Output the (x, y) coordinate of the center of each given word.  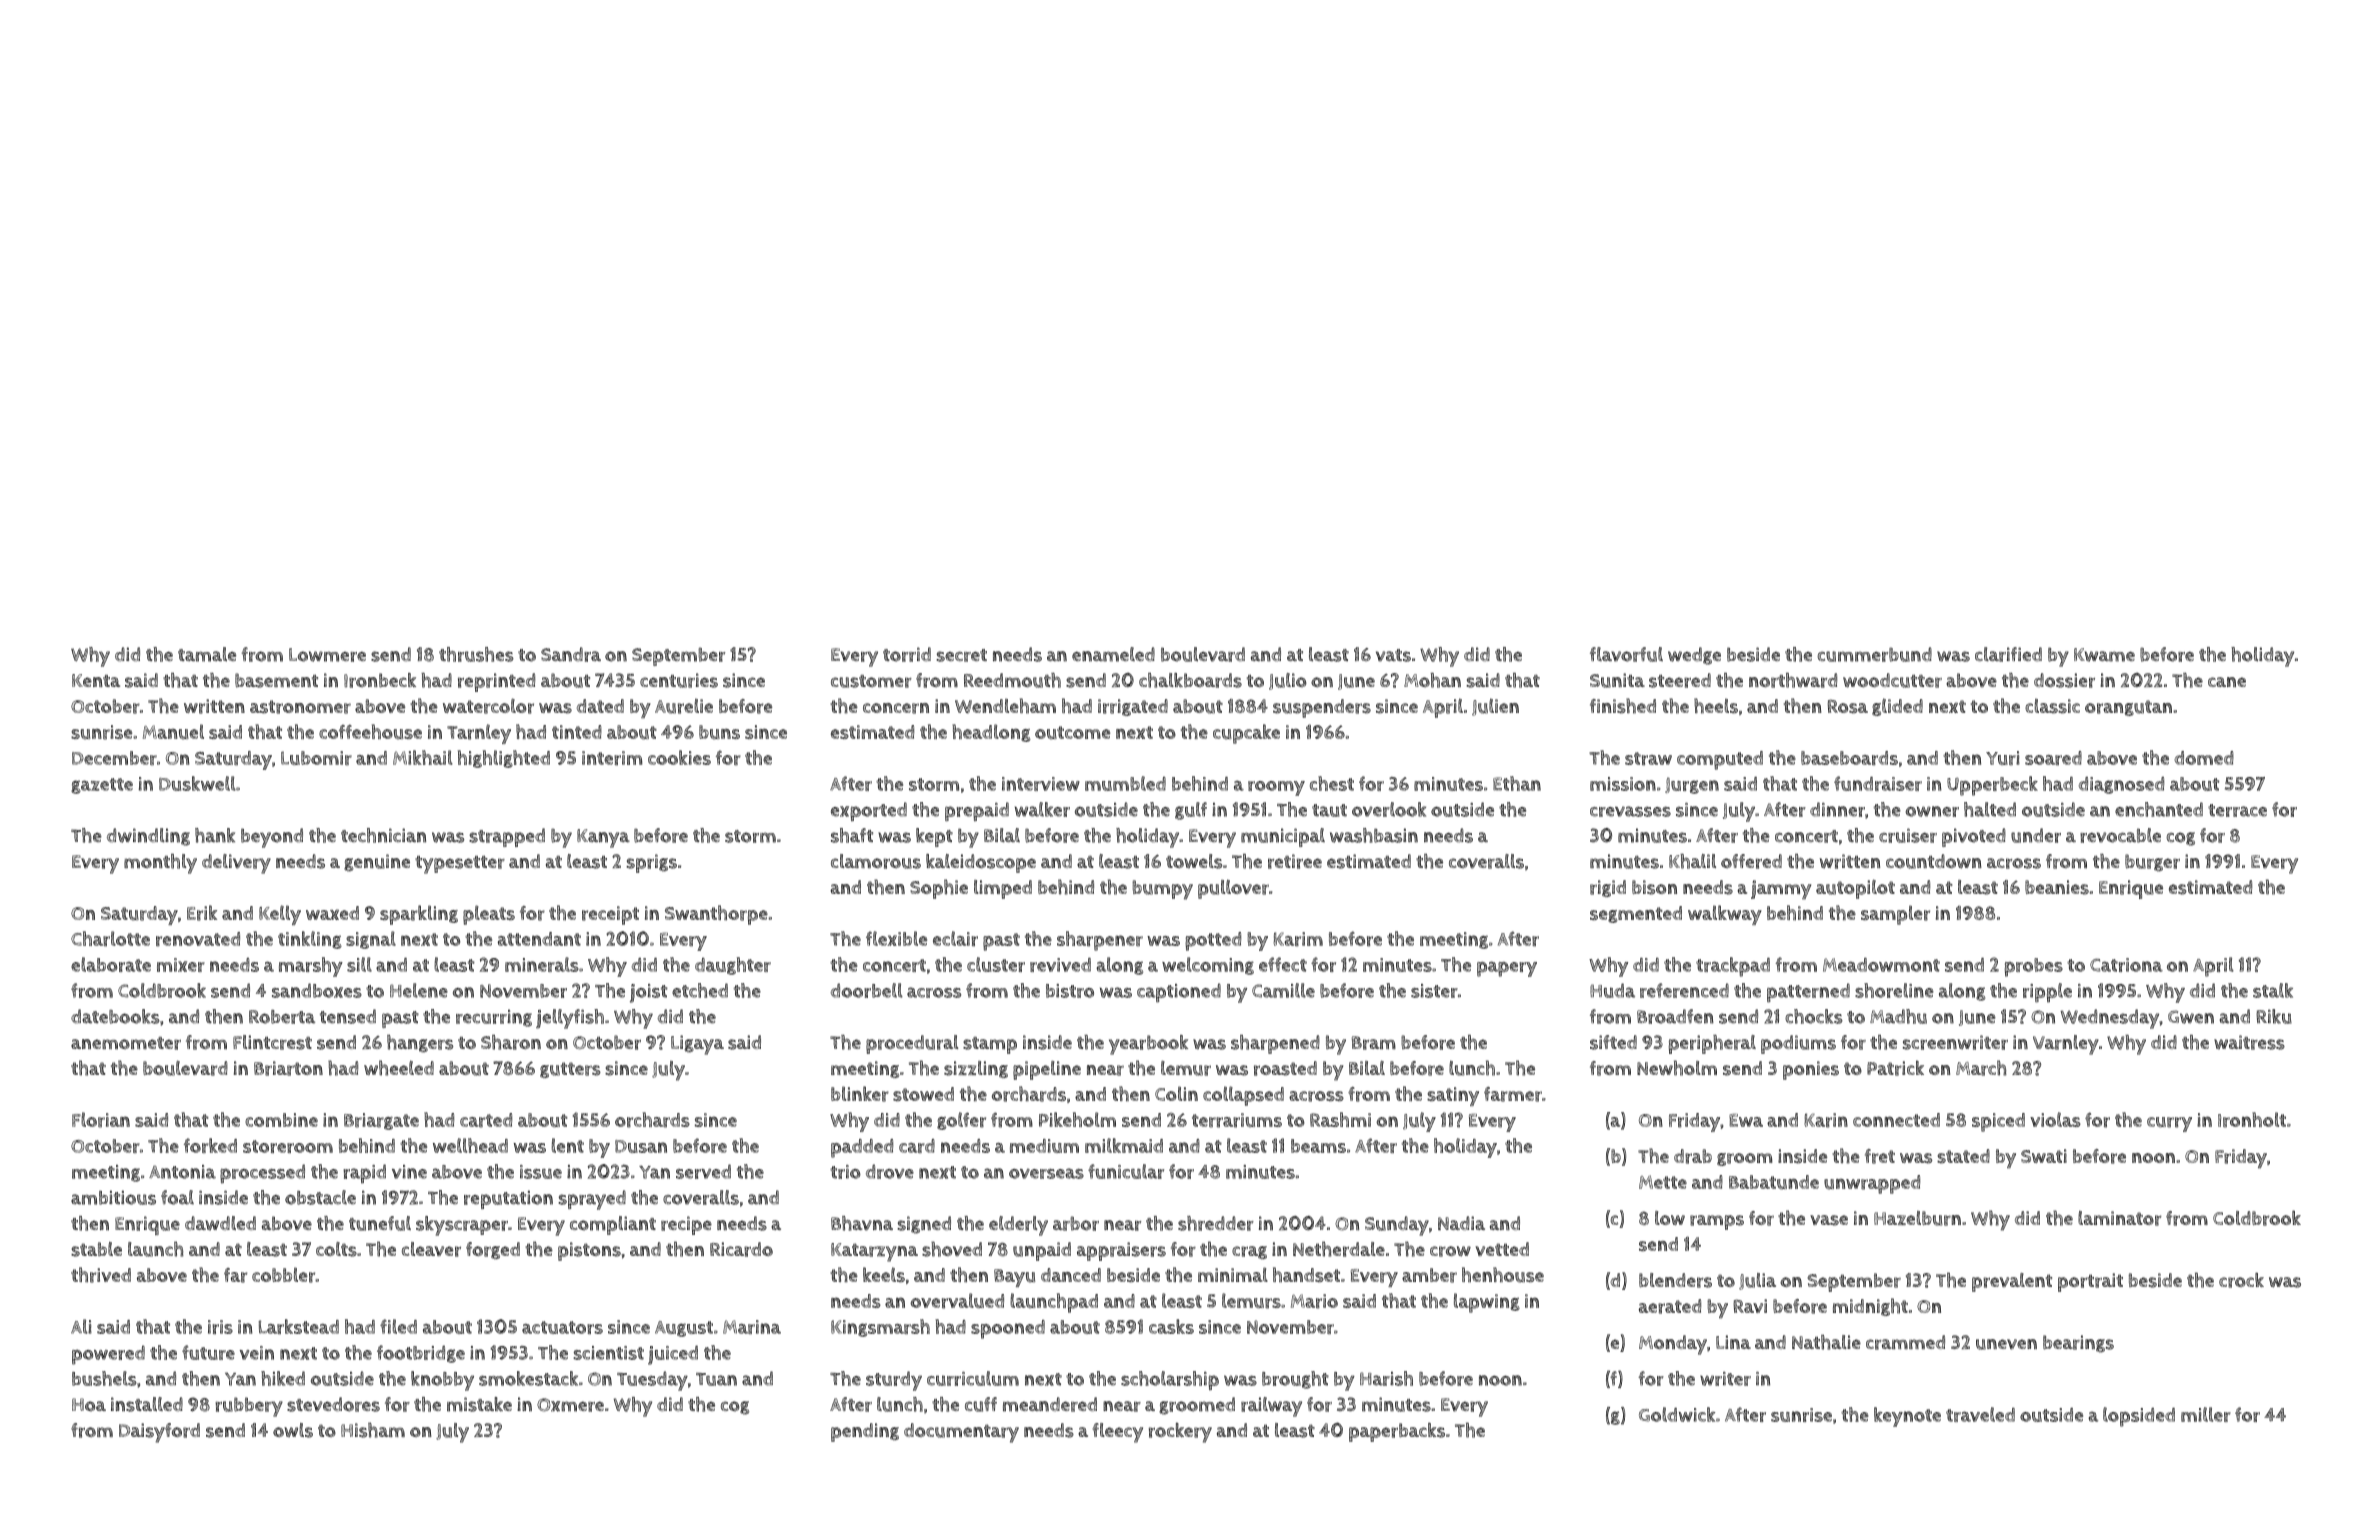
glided (1897, 707)
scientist (608, 1353)
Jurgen (1692, 785)
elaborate (111, 964)
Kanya (603, 838)
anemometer (126, 1043)
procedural (912, 1044)
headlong (991, 733)
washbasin (1374, 835)
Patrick (1895, 1068)
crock (2241, 1280)
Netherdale (1339, 1249)
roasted (1285, 1068)
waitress (2249, 1042)
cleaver (431, 1249)
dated (600, 706)
